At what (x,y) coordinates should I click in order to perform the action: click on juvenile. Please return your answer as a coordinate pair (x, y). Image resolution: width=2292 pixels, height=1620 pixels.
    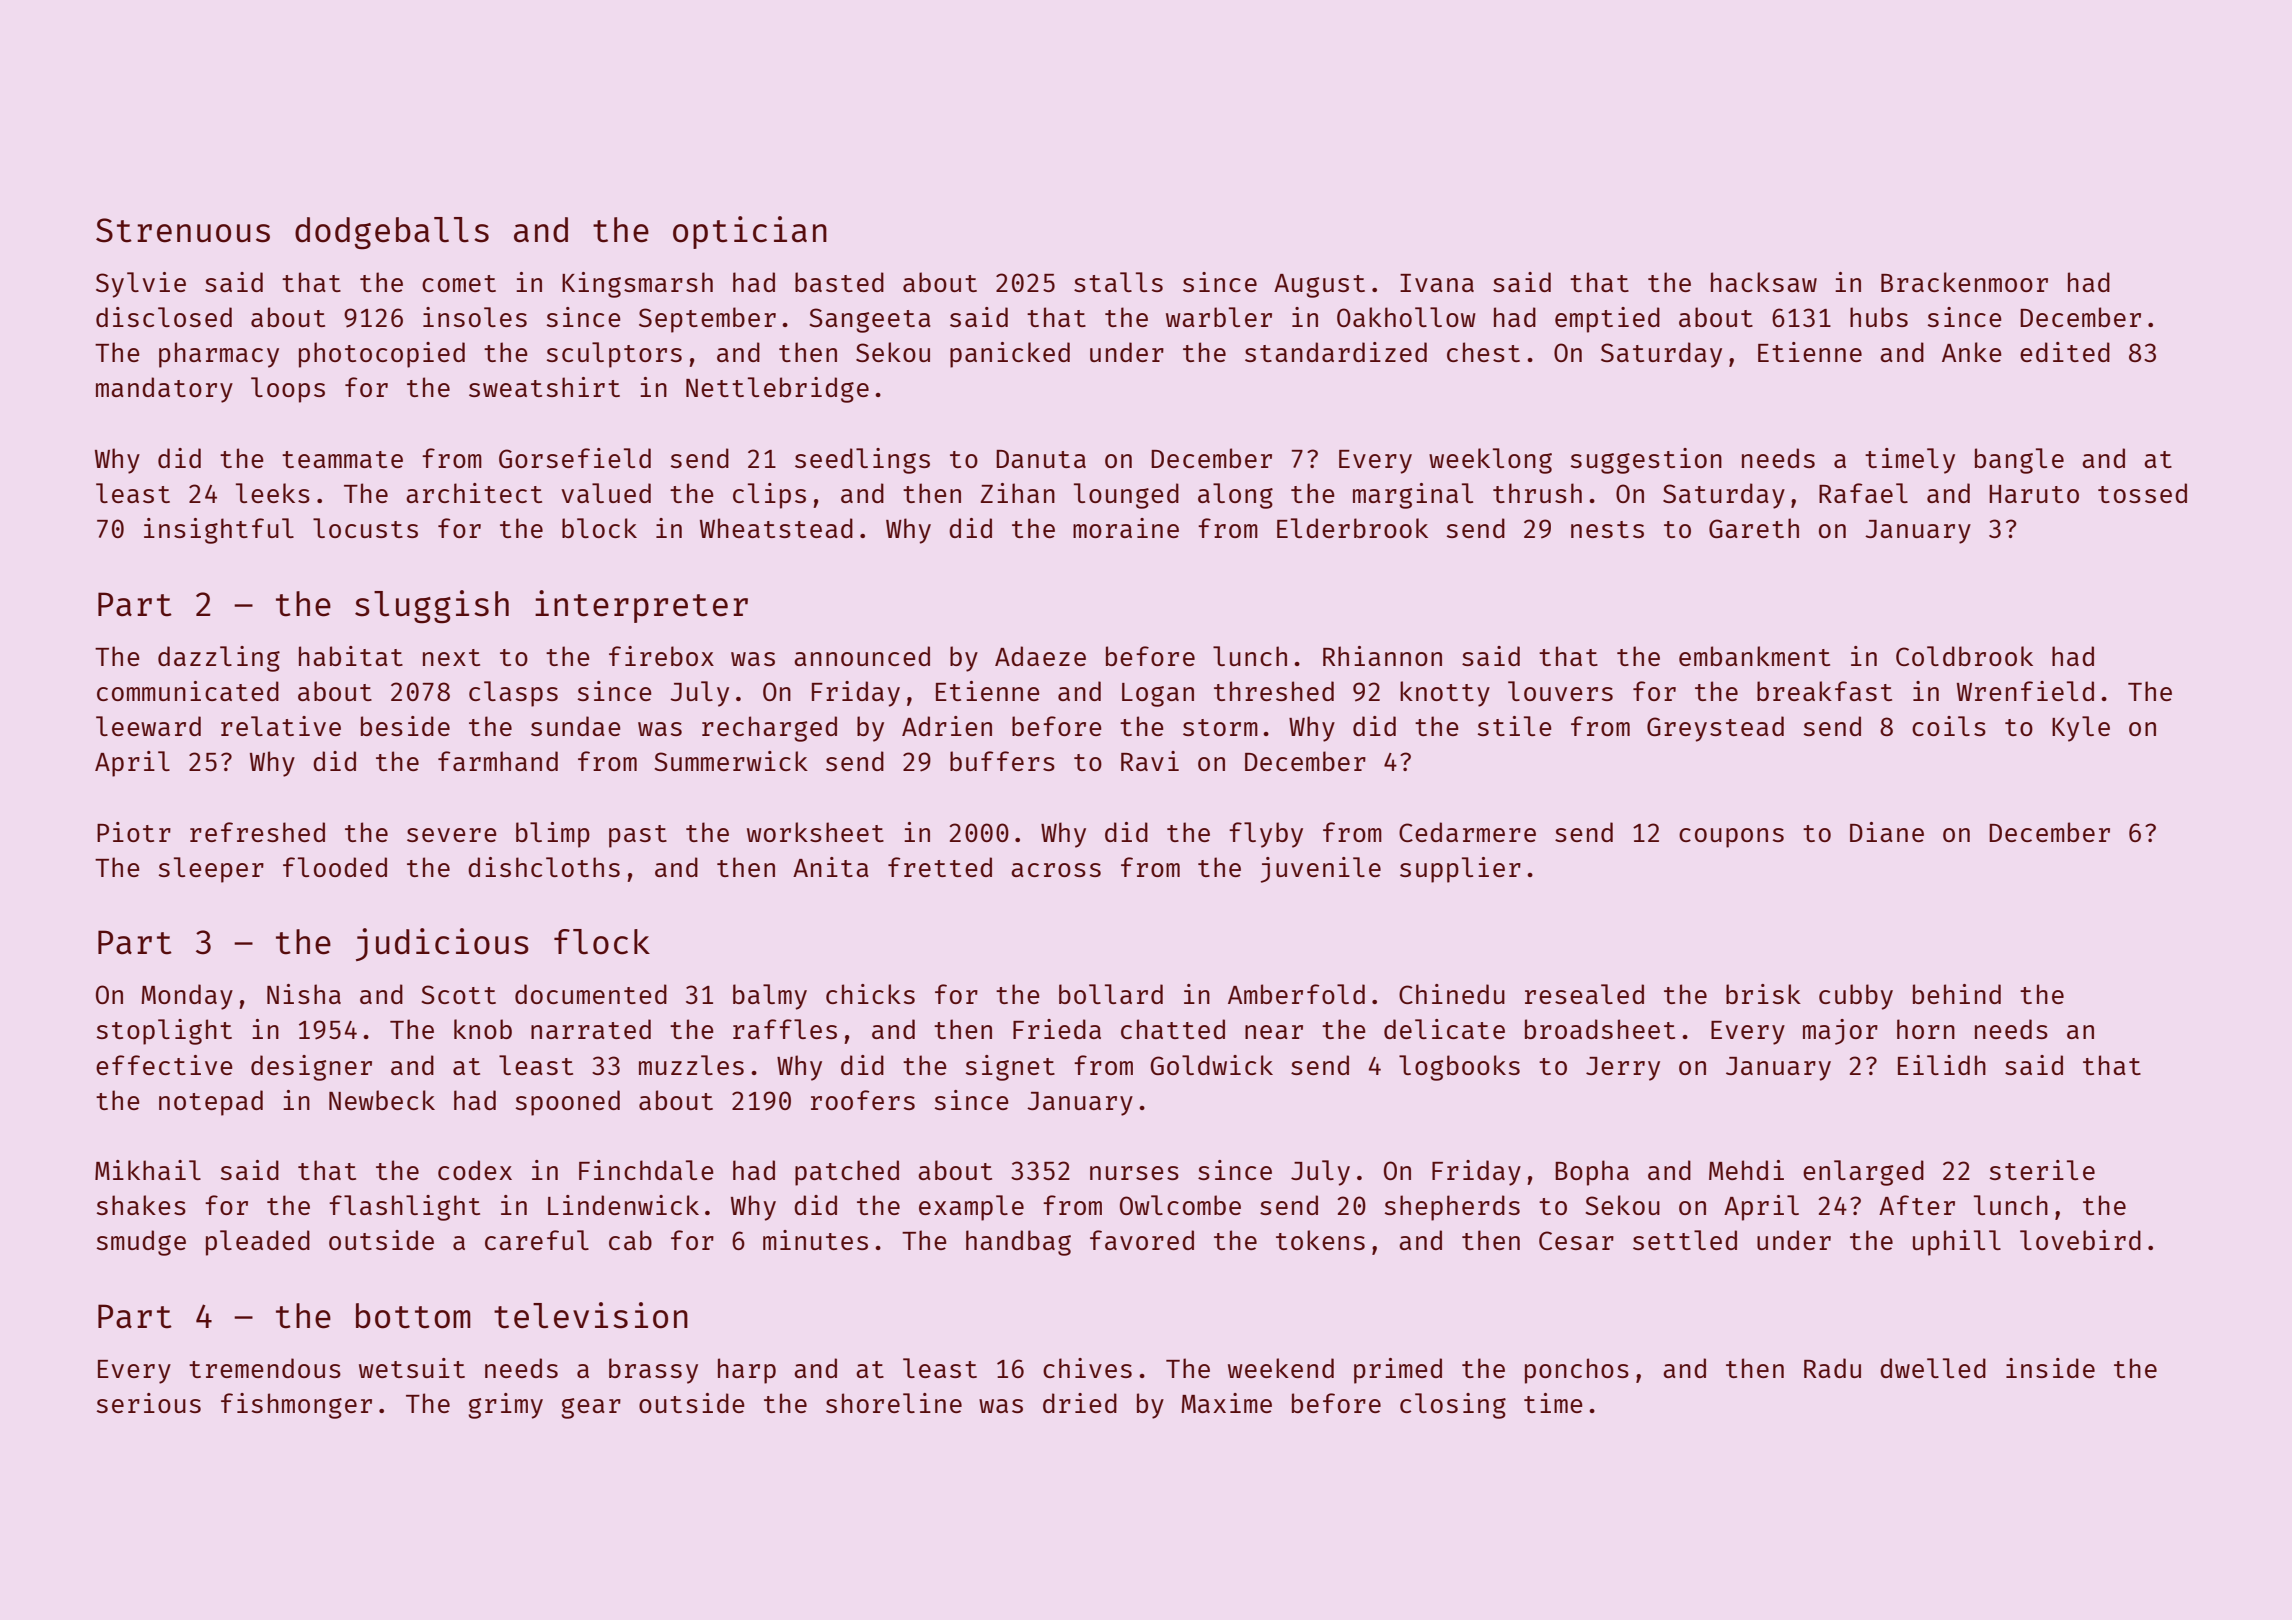
    Looking at the image, I should click on (1321, 870).
